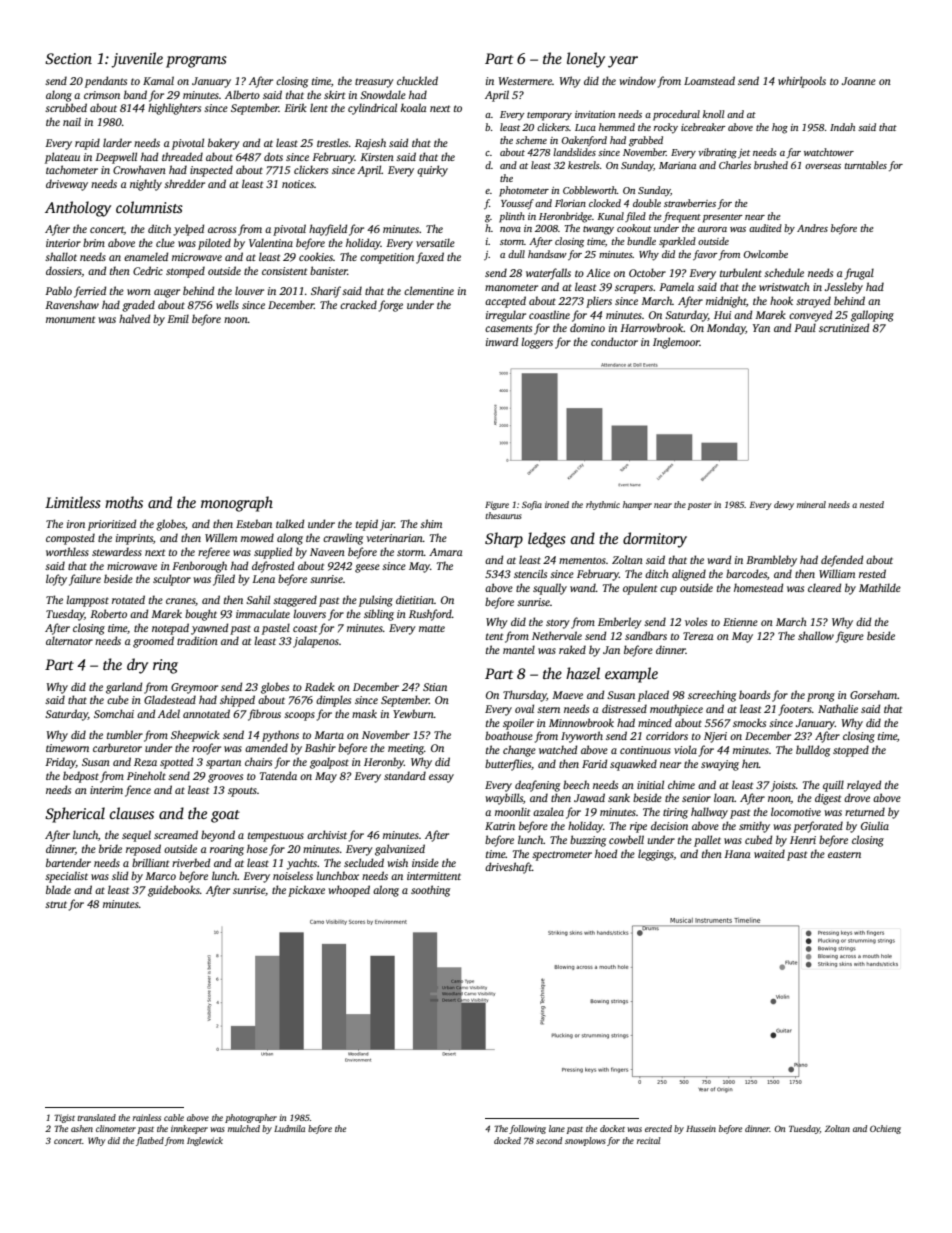  What do you see at coordinates (316, 642) in the screenshot?
I see `jalapenos` at bounding box center [316, 642].
